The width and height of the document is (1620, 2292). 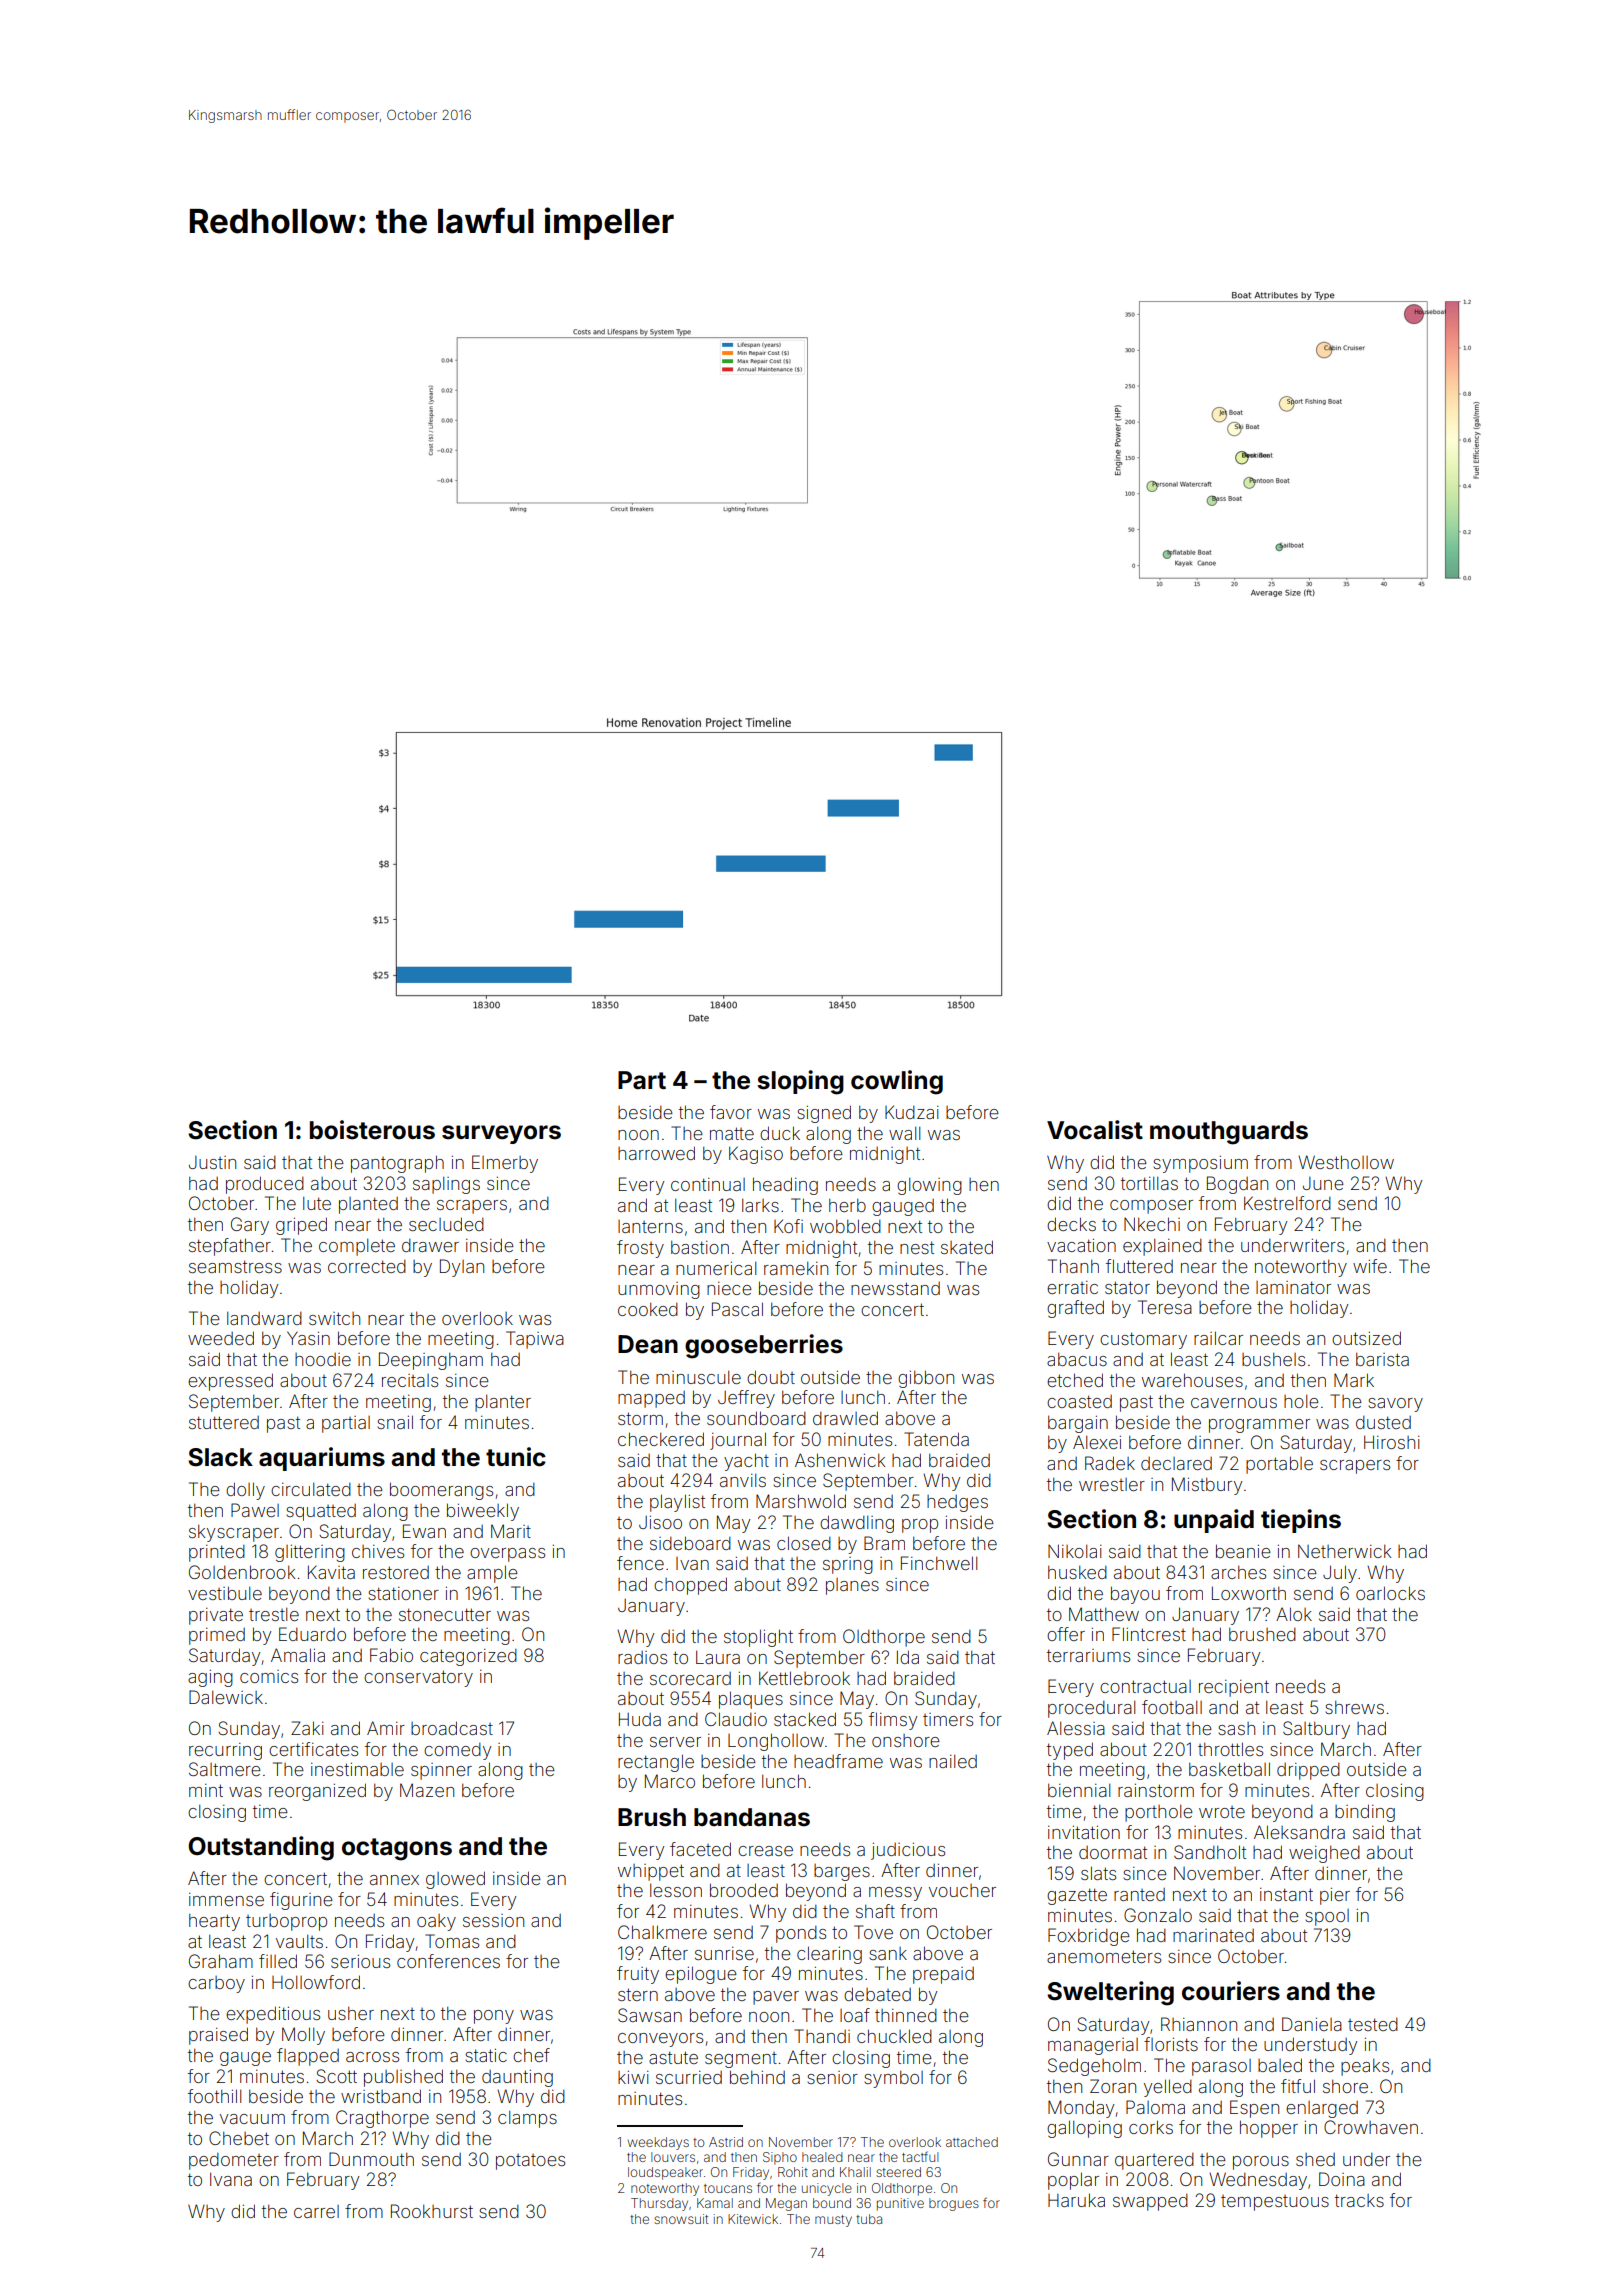 What do you see at coordinates (972, 2142) in the document?
I see `attached` at bounding box center [972, 2142].
